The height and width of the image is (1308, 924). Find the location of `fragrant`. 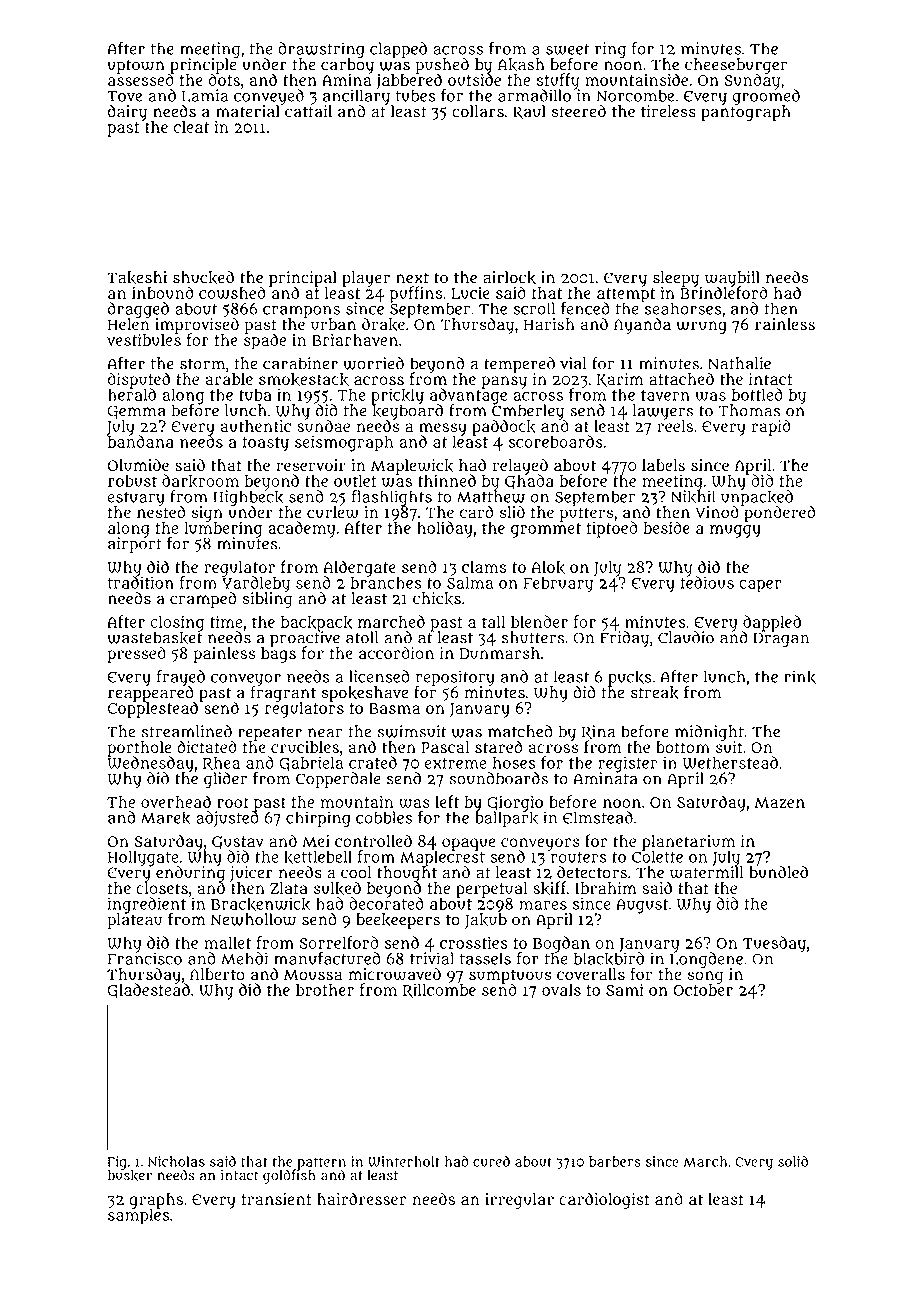

fragrant is located at coordinates (283, 694).
